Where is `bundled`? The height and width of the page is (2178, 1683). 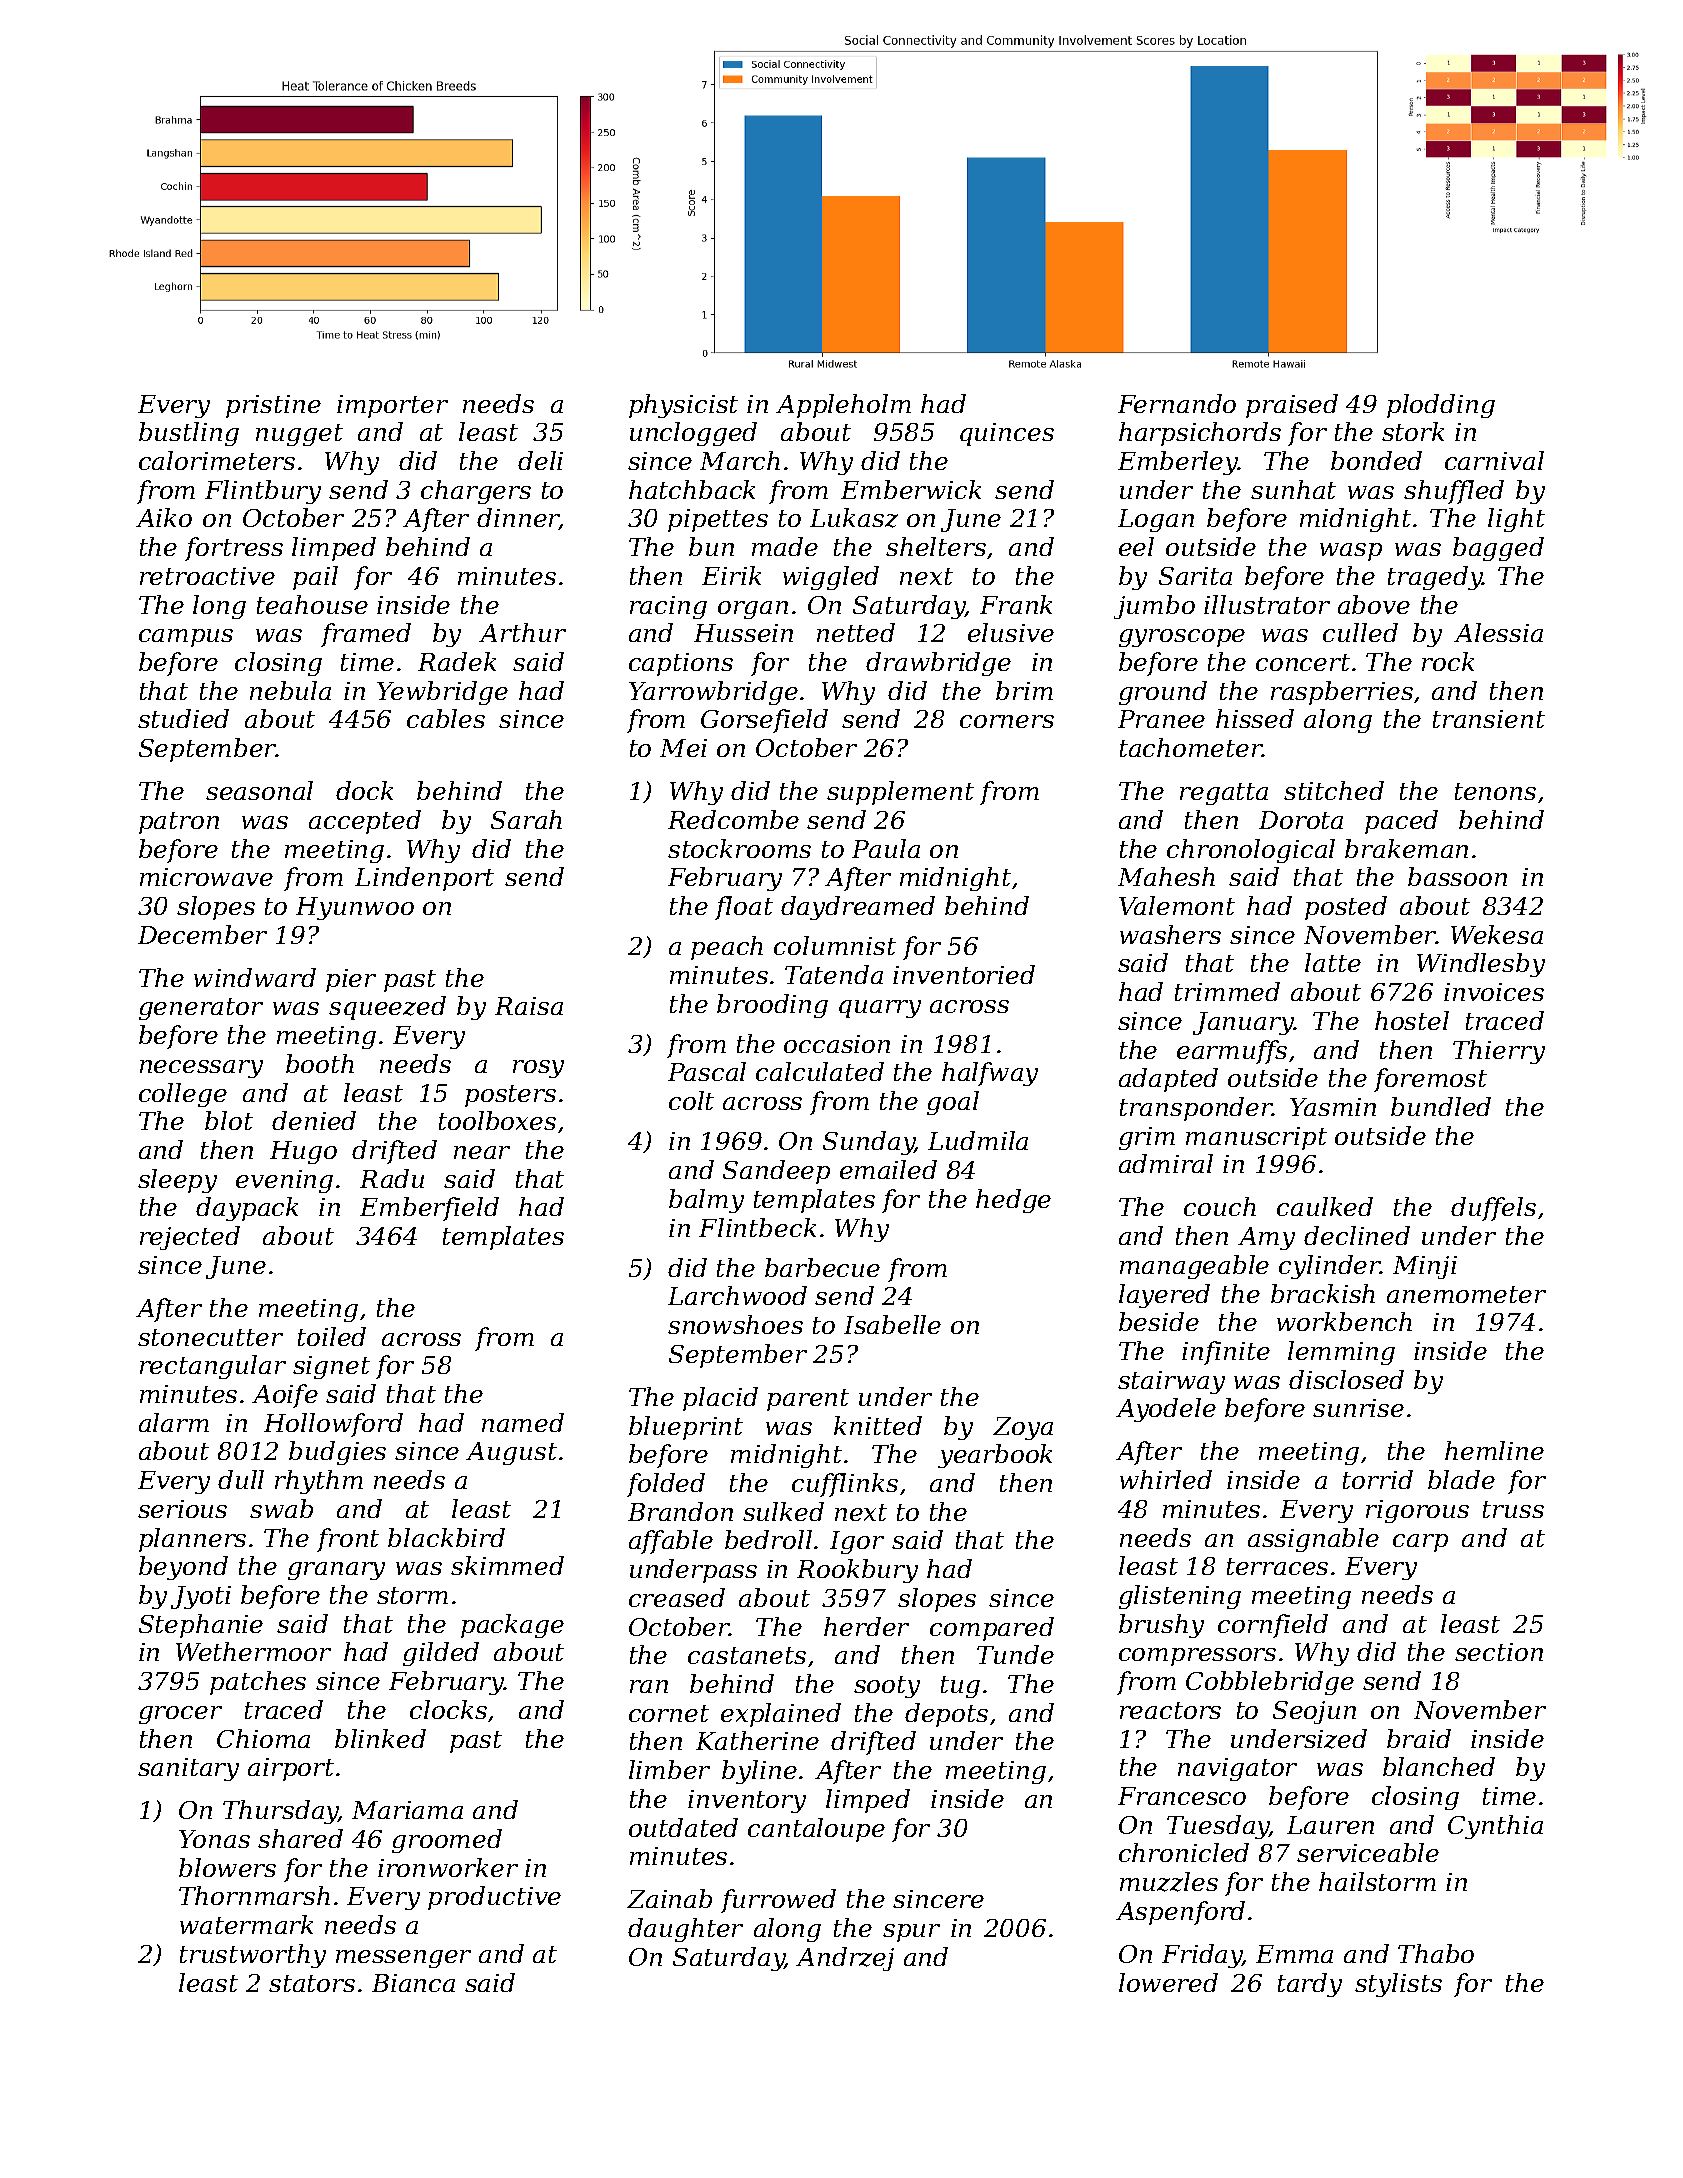 bundled is located at coordinates (1441, 1106).
